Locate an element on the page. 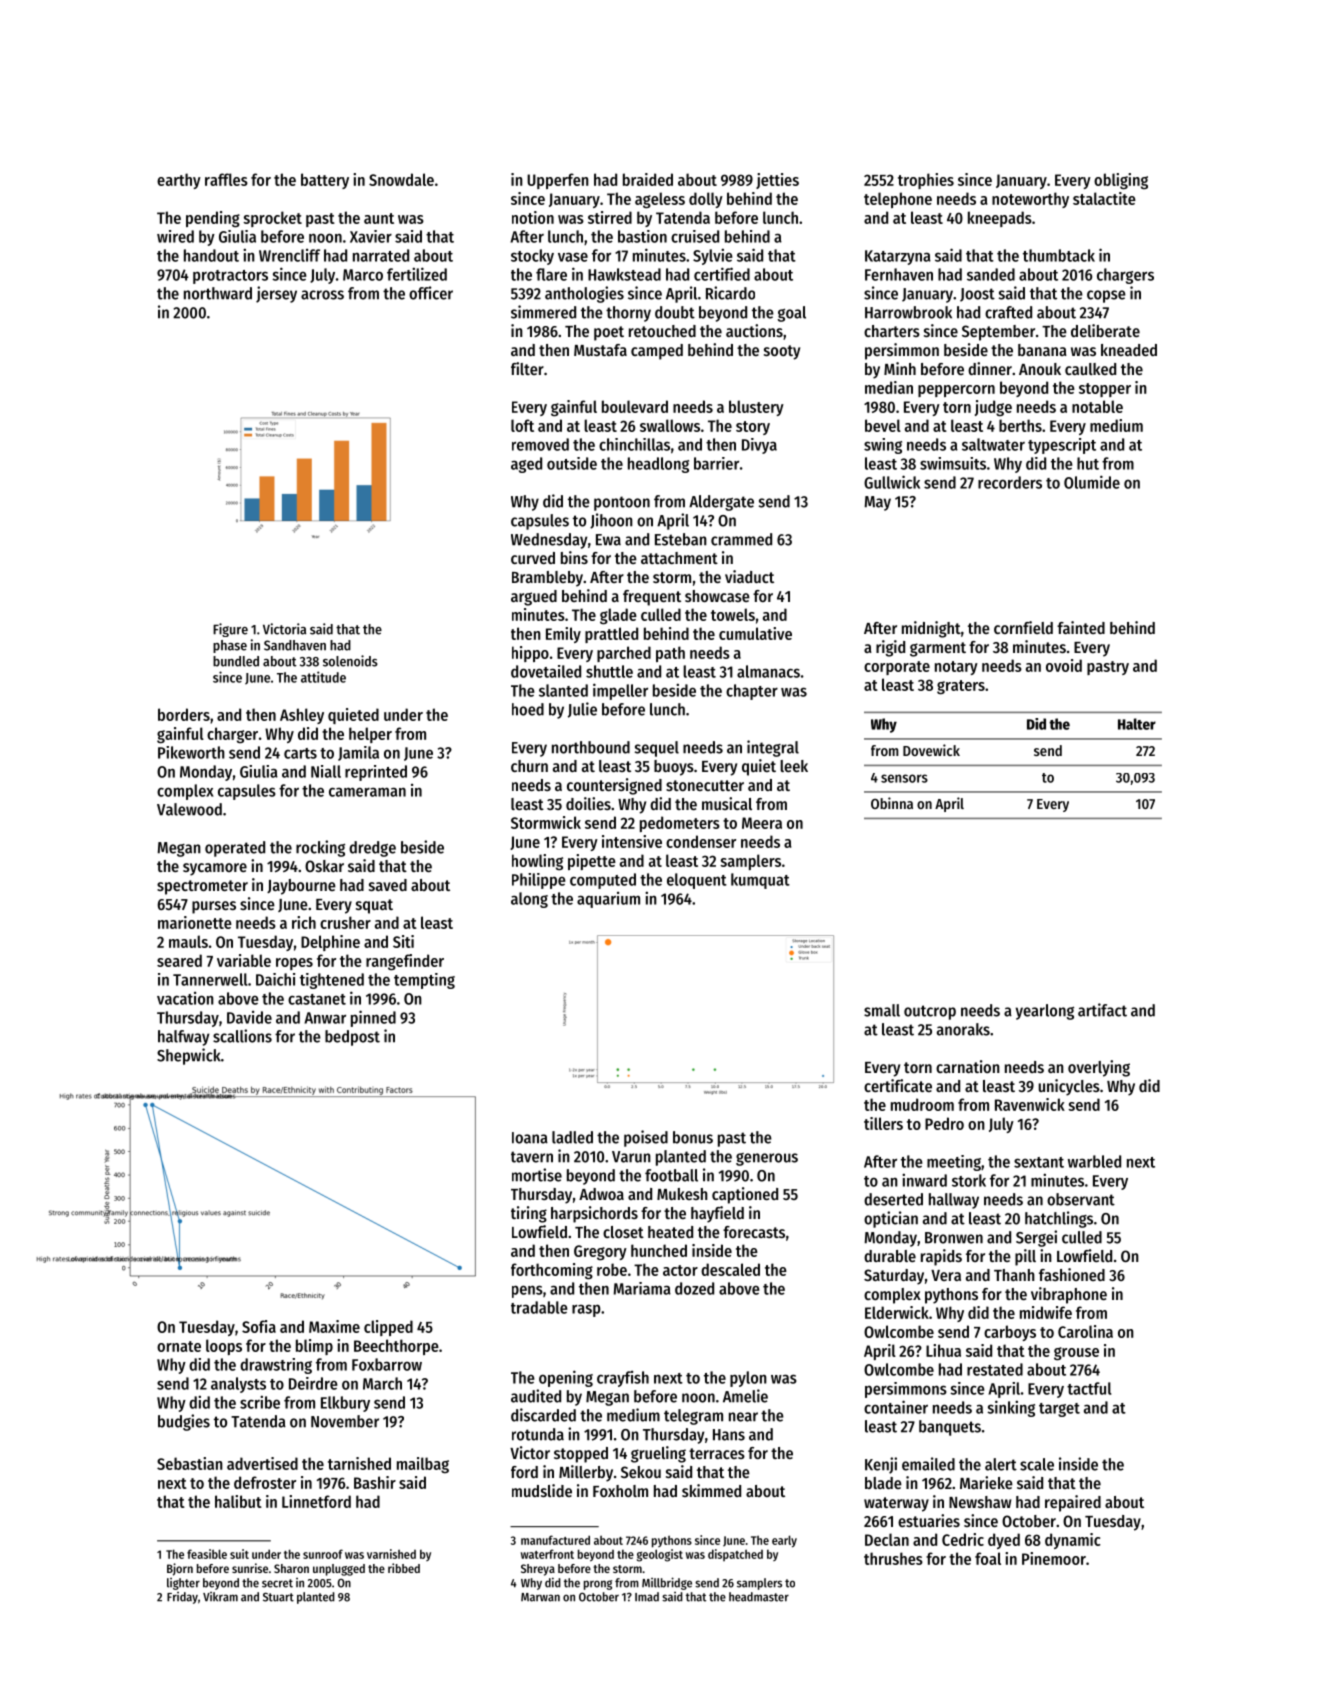  aquarium is located at coordinates (608, 900).
